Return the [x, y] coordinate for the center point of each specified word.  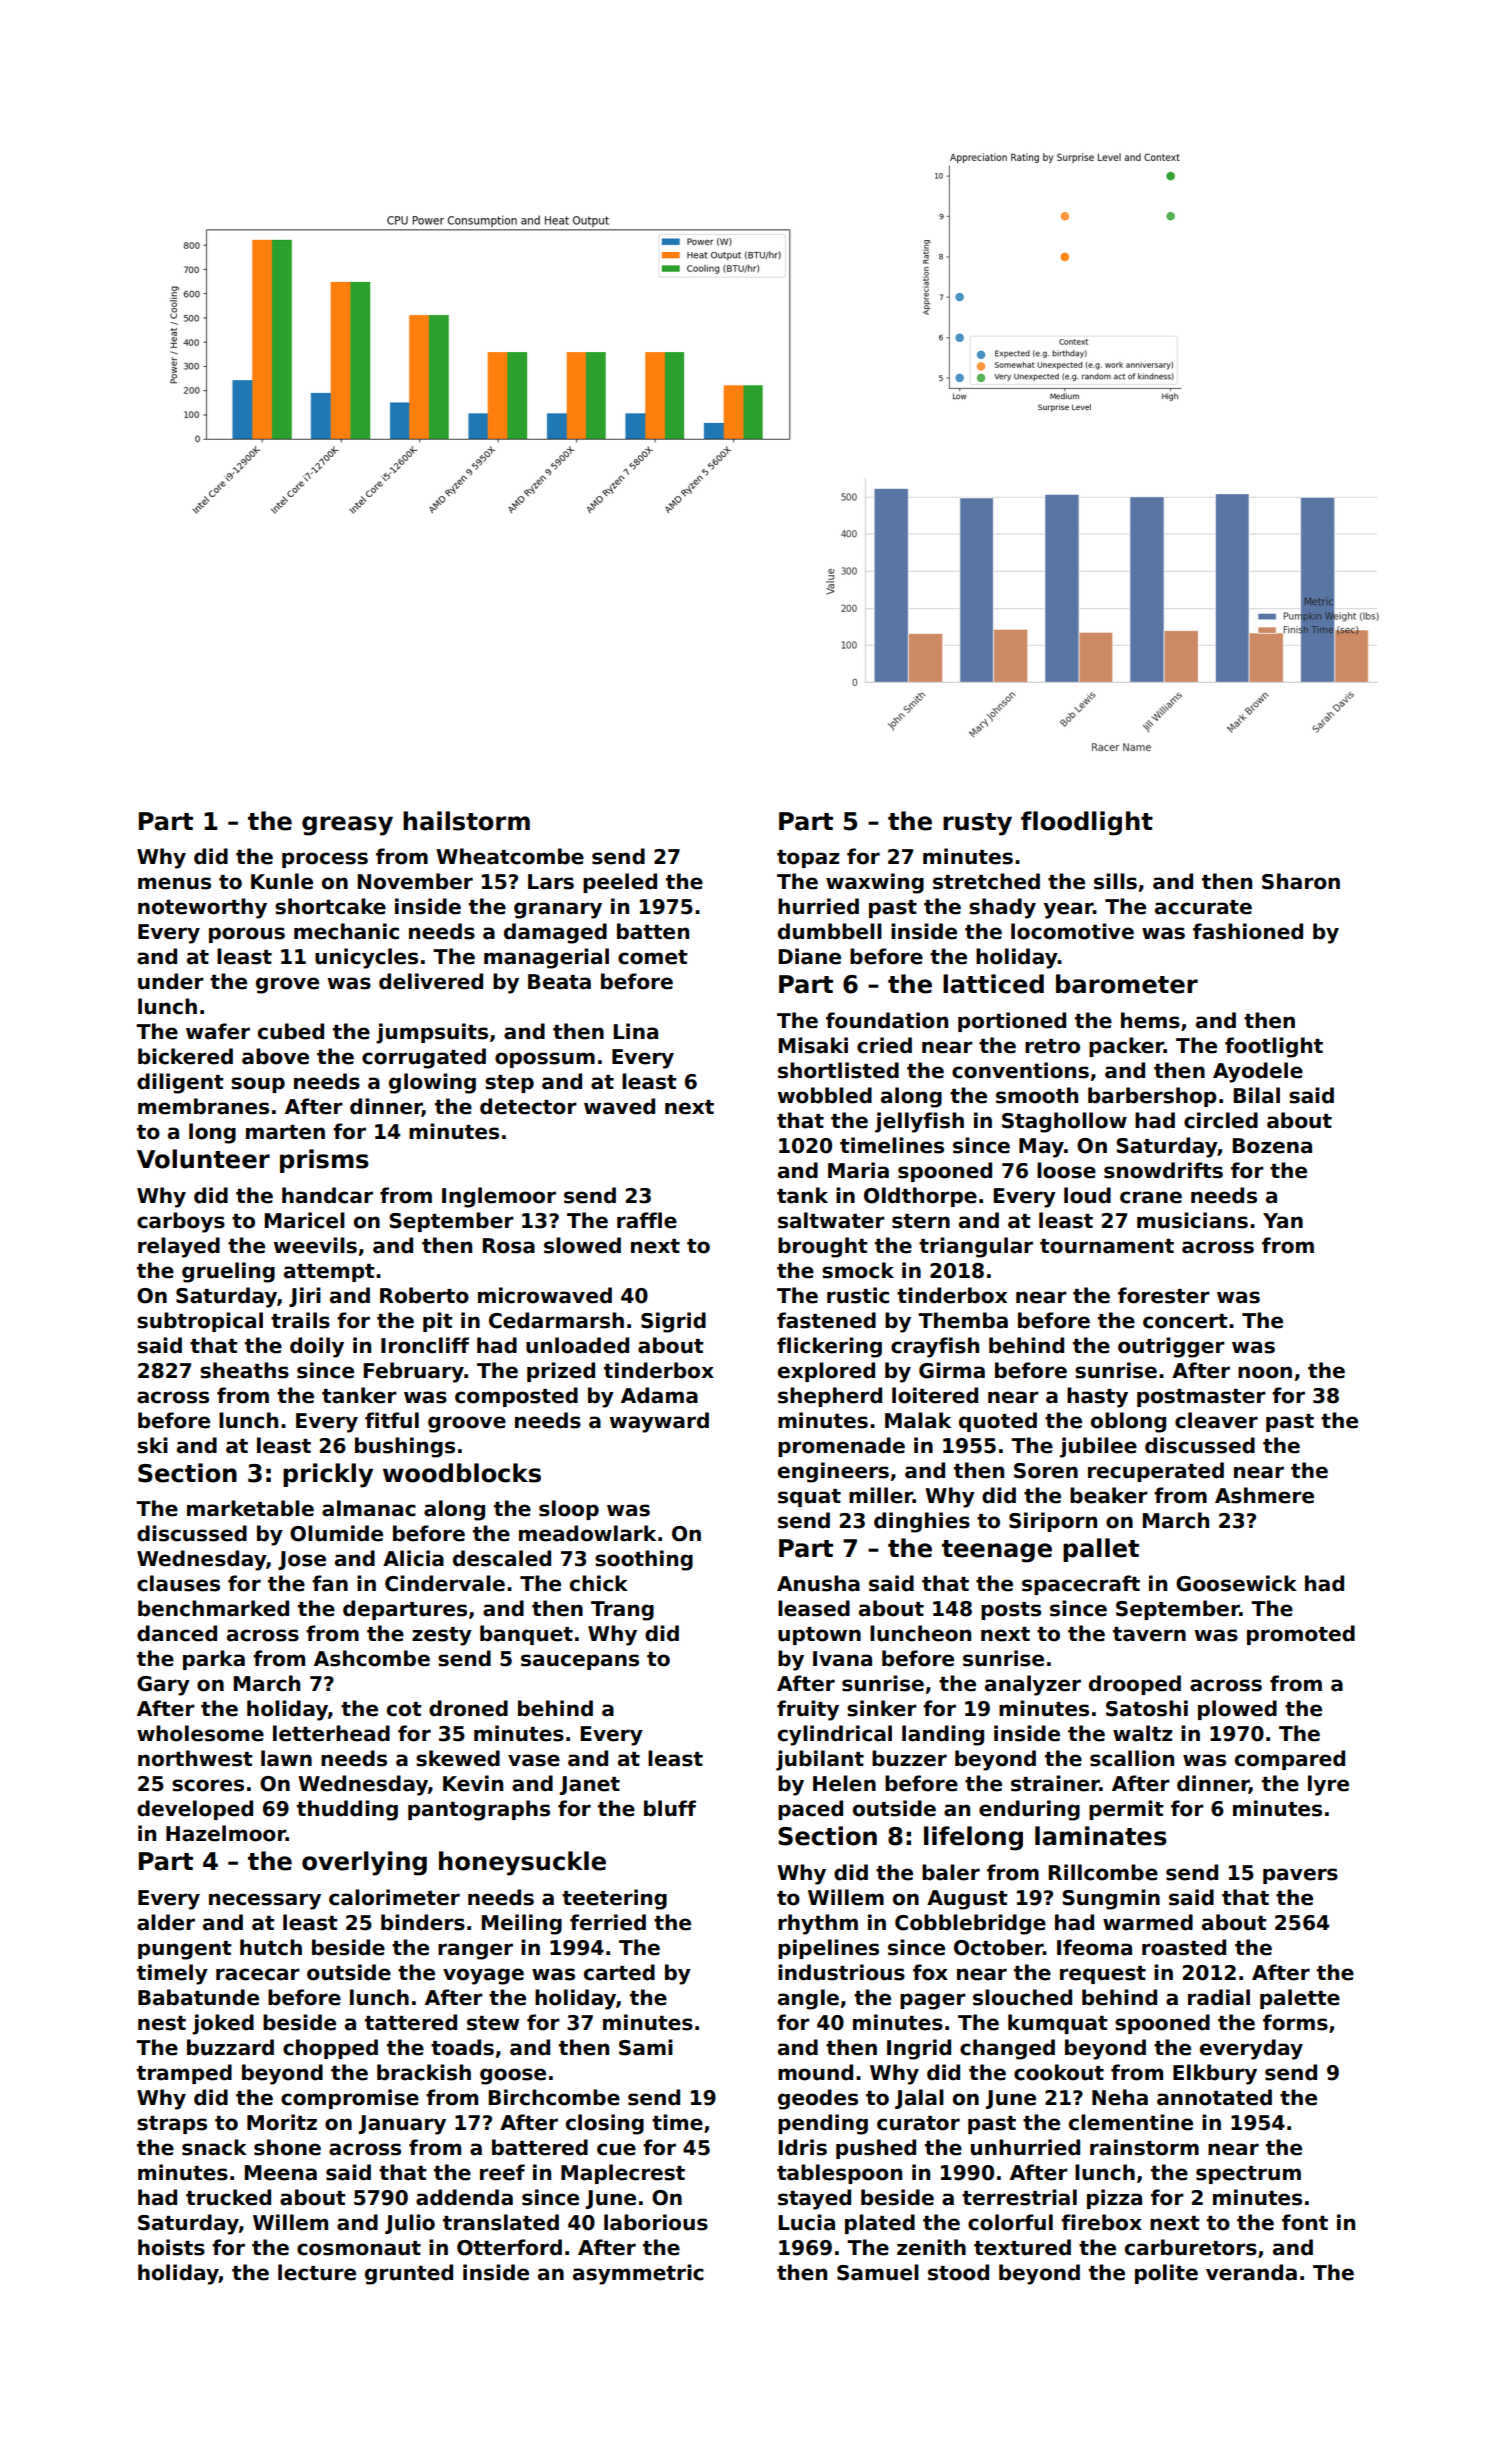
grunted [409, 2274]
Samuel [878, 2272]
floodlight [1087, 823]
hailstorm [466, 821]
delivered [431, 981]
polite [1166, 2274]
